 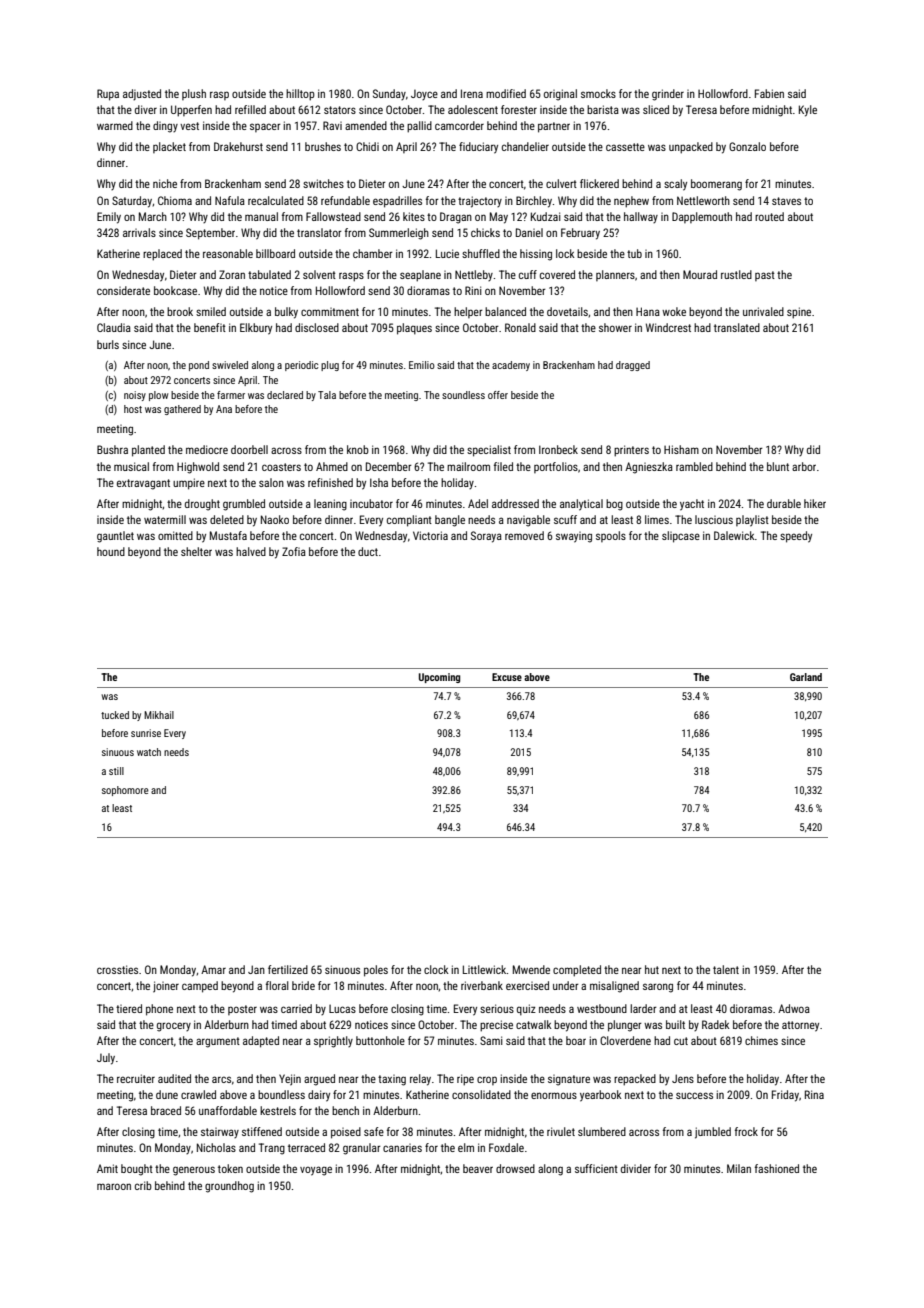 I want to click on printers, so click(x=631, y=451).
